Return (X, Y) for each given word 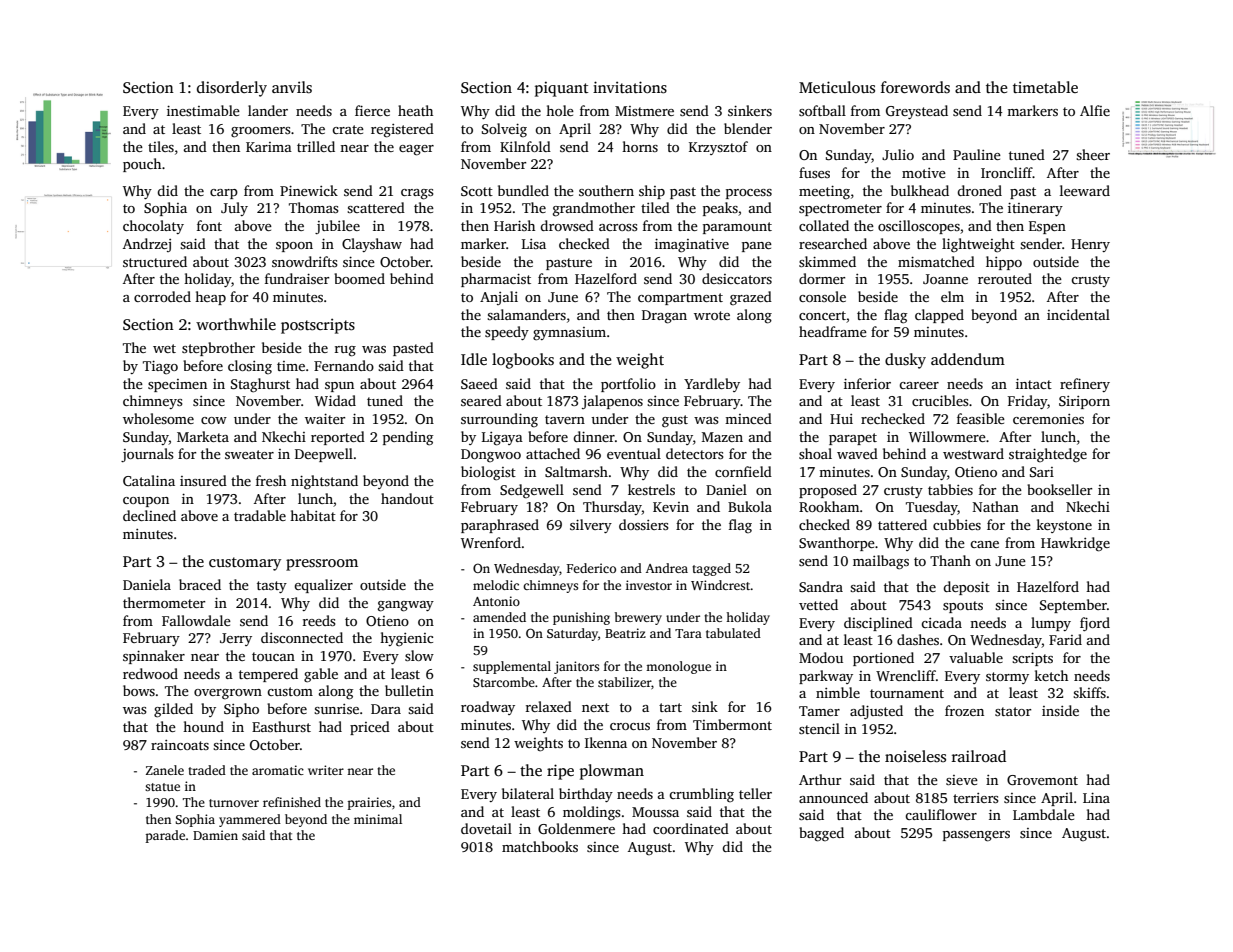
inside (1060, 710)
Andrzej (147, 245)
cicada (941, 622)
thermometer (164, 602)
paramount (737, 228)
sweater (249, 454)
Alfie (1095, 110)
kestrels (651, 489)
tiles (161, 146)
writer (326, 770)
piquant (561, 89)
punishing (581, 618)
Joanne (945, 279)
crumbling (701, 795)
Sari (1042, 472)
